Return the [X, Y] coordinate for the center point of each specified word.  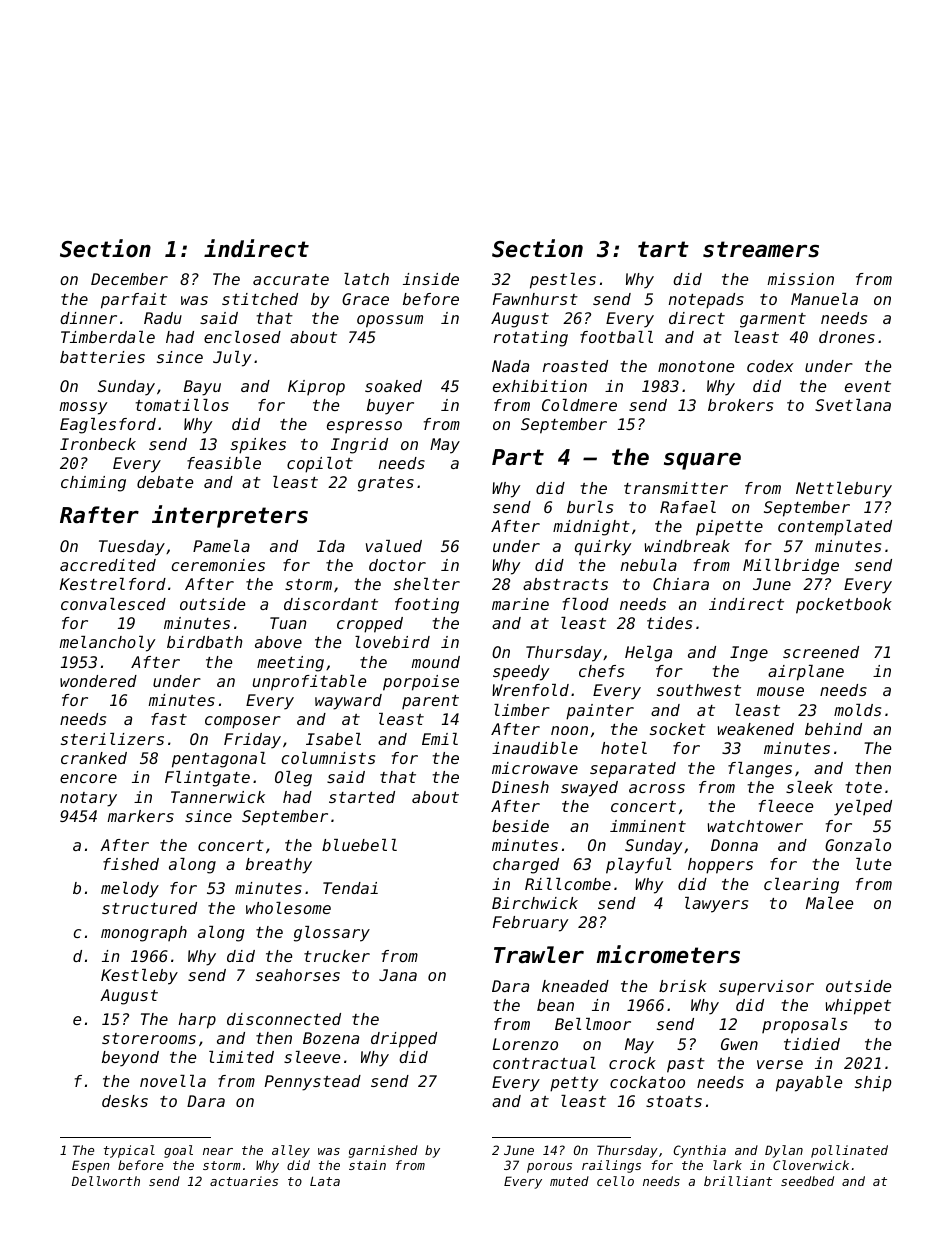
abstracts [565, 584]
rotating [531, 339]
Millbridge [791, 567]
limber [522, 710]
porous [549, 1168]
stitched [260, 299]
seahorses [298, 975]
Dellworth [106, 1181]
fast [169, 719]
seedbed [807, 1181]
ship [873, 1084]
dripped [404, 1040]
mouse [780, 691]
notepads [706, 301]
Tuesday [132, 548]
